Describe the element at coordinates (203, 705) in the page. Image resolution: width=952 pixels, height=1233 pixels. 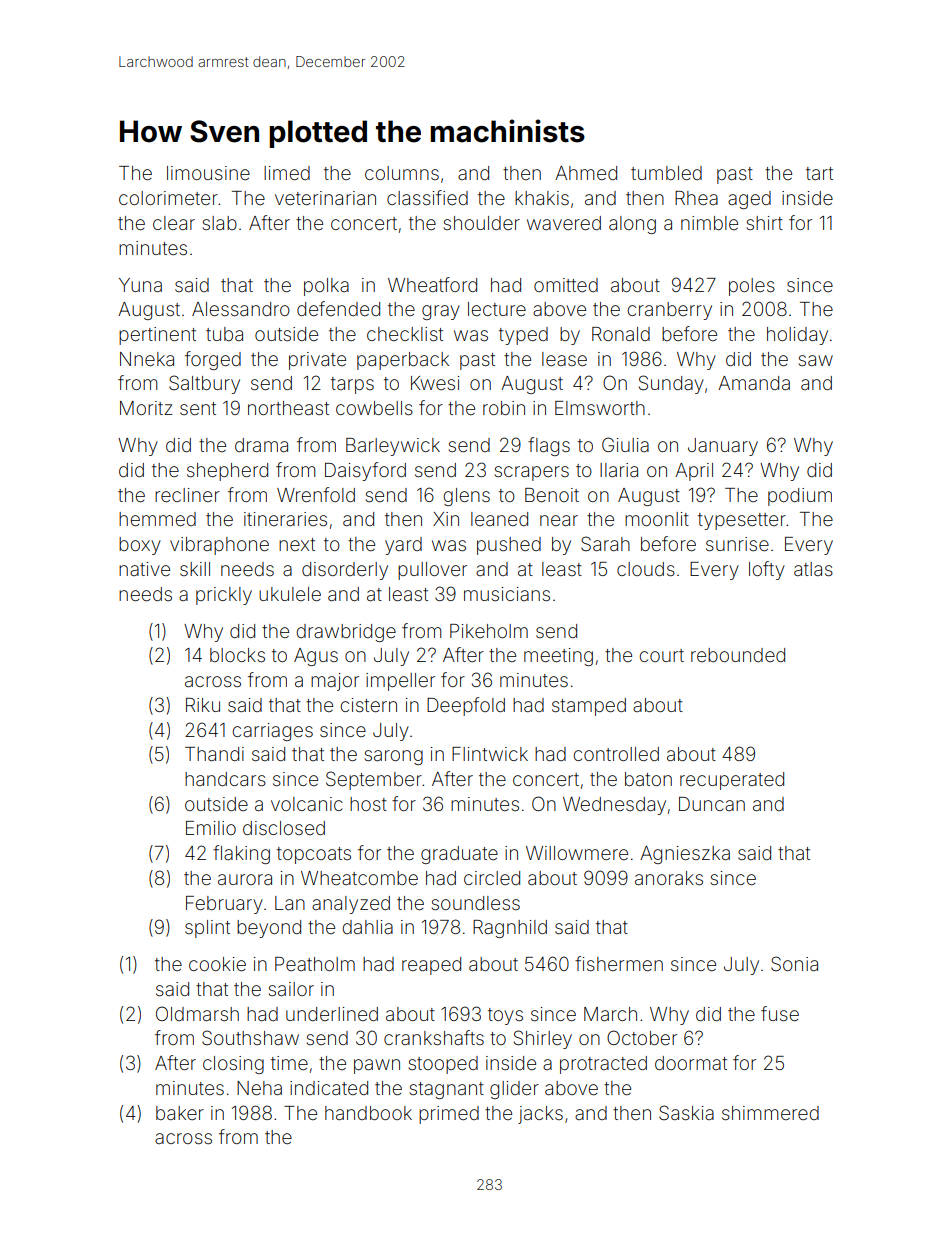
I see `Riku` at that location.
